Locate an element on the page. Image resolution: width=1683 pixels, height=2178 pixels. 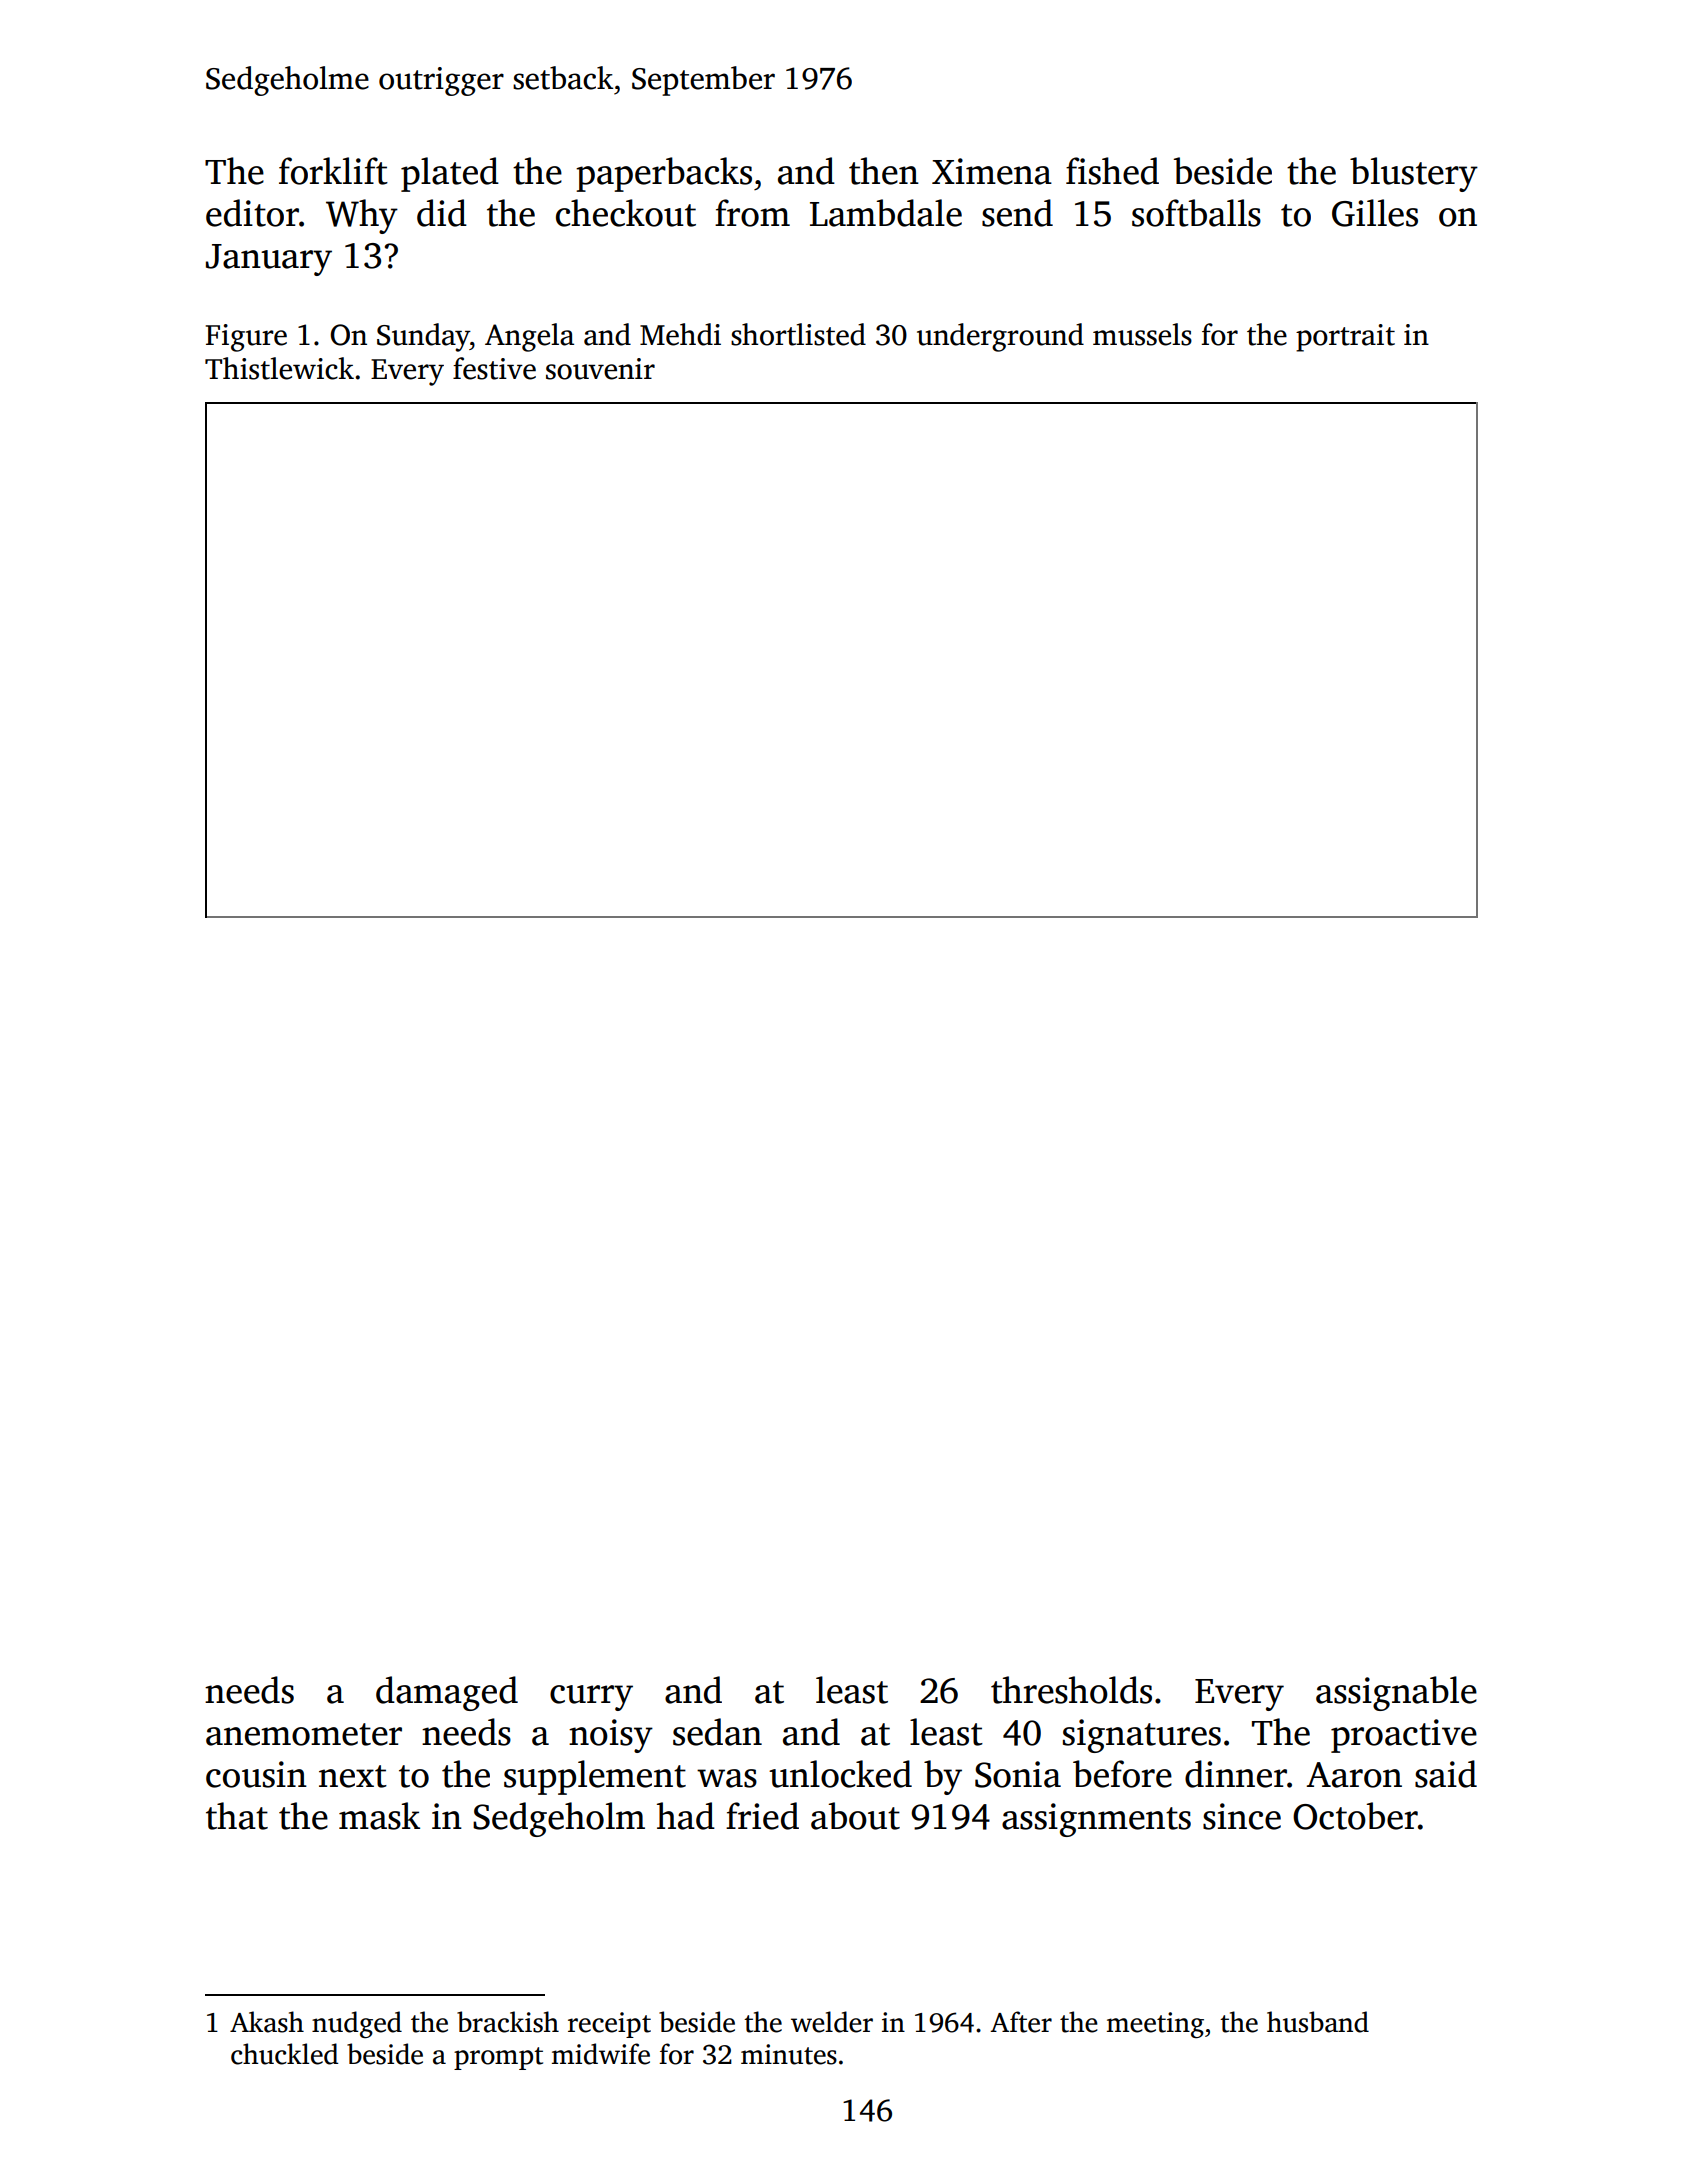
underground is located at coordinates (1000, 337).
